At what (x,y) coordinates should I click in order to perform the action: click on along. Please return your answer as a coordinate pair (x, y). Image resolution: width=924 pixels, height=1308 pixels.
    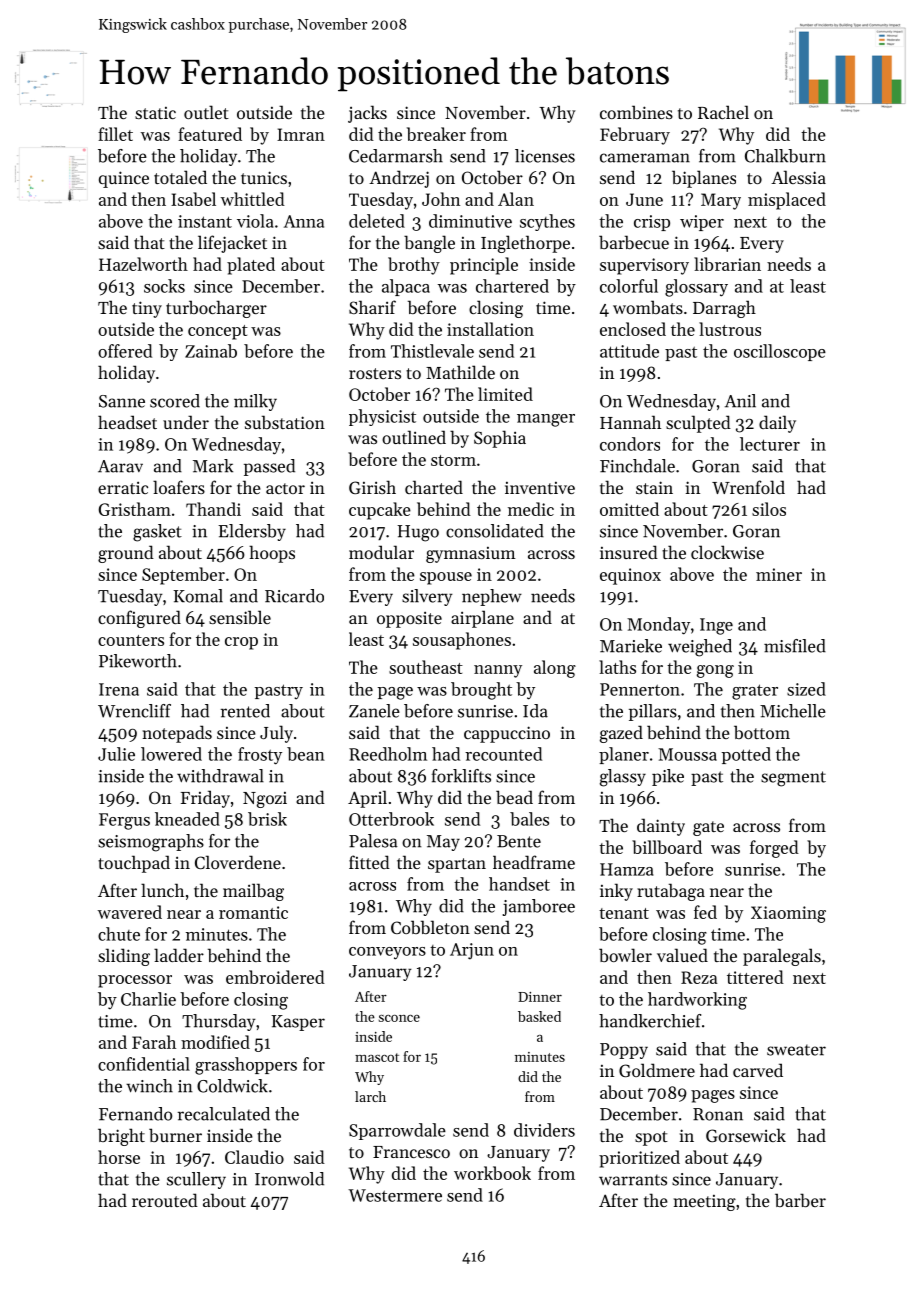
    Looking at the image, I should click on (555, 669).
